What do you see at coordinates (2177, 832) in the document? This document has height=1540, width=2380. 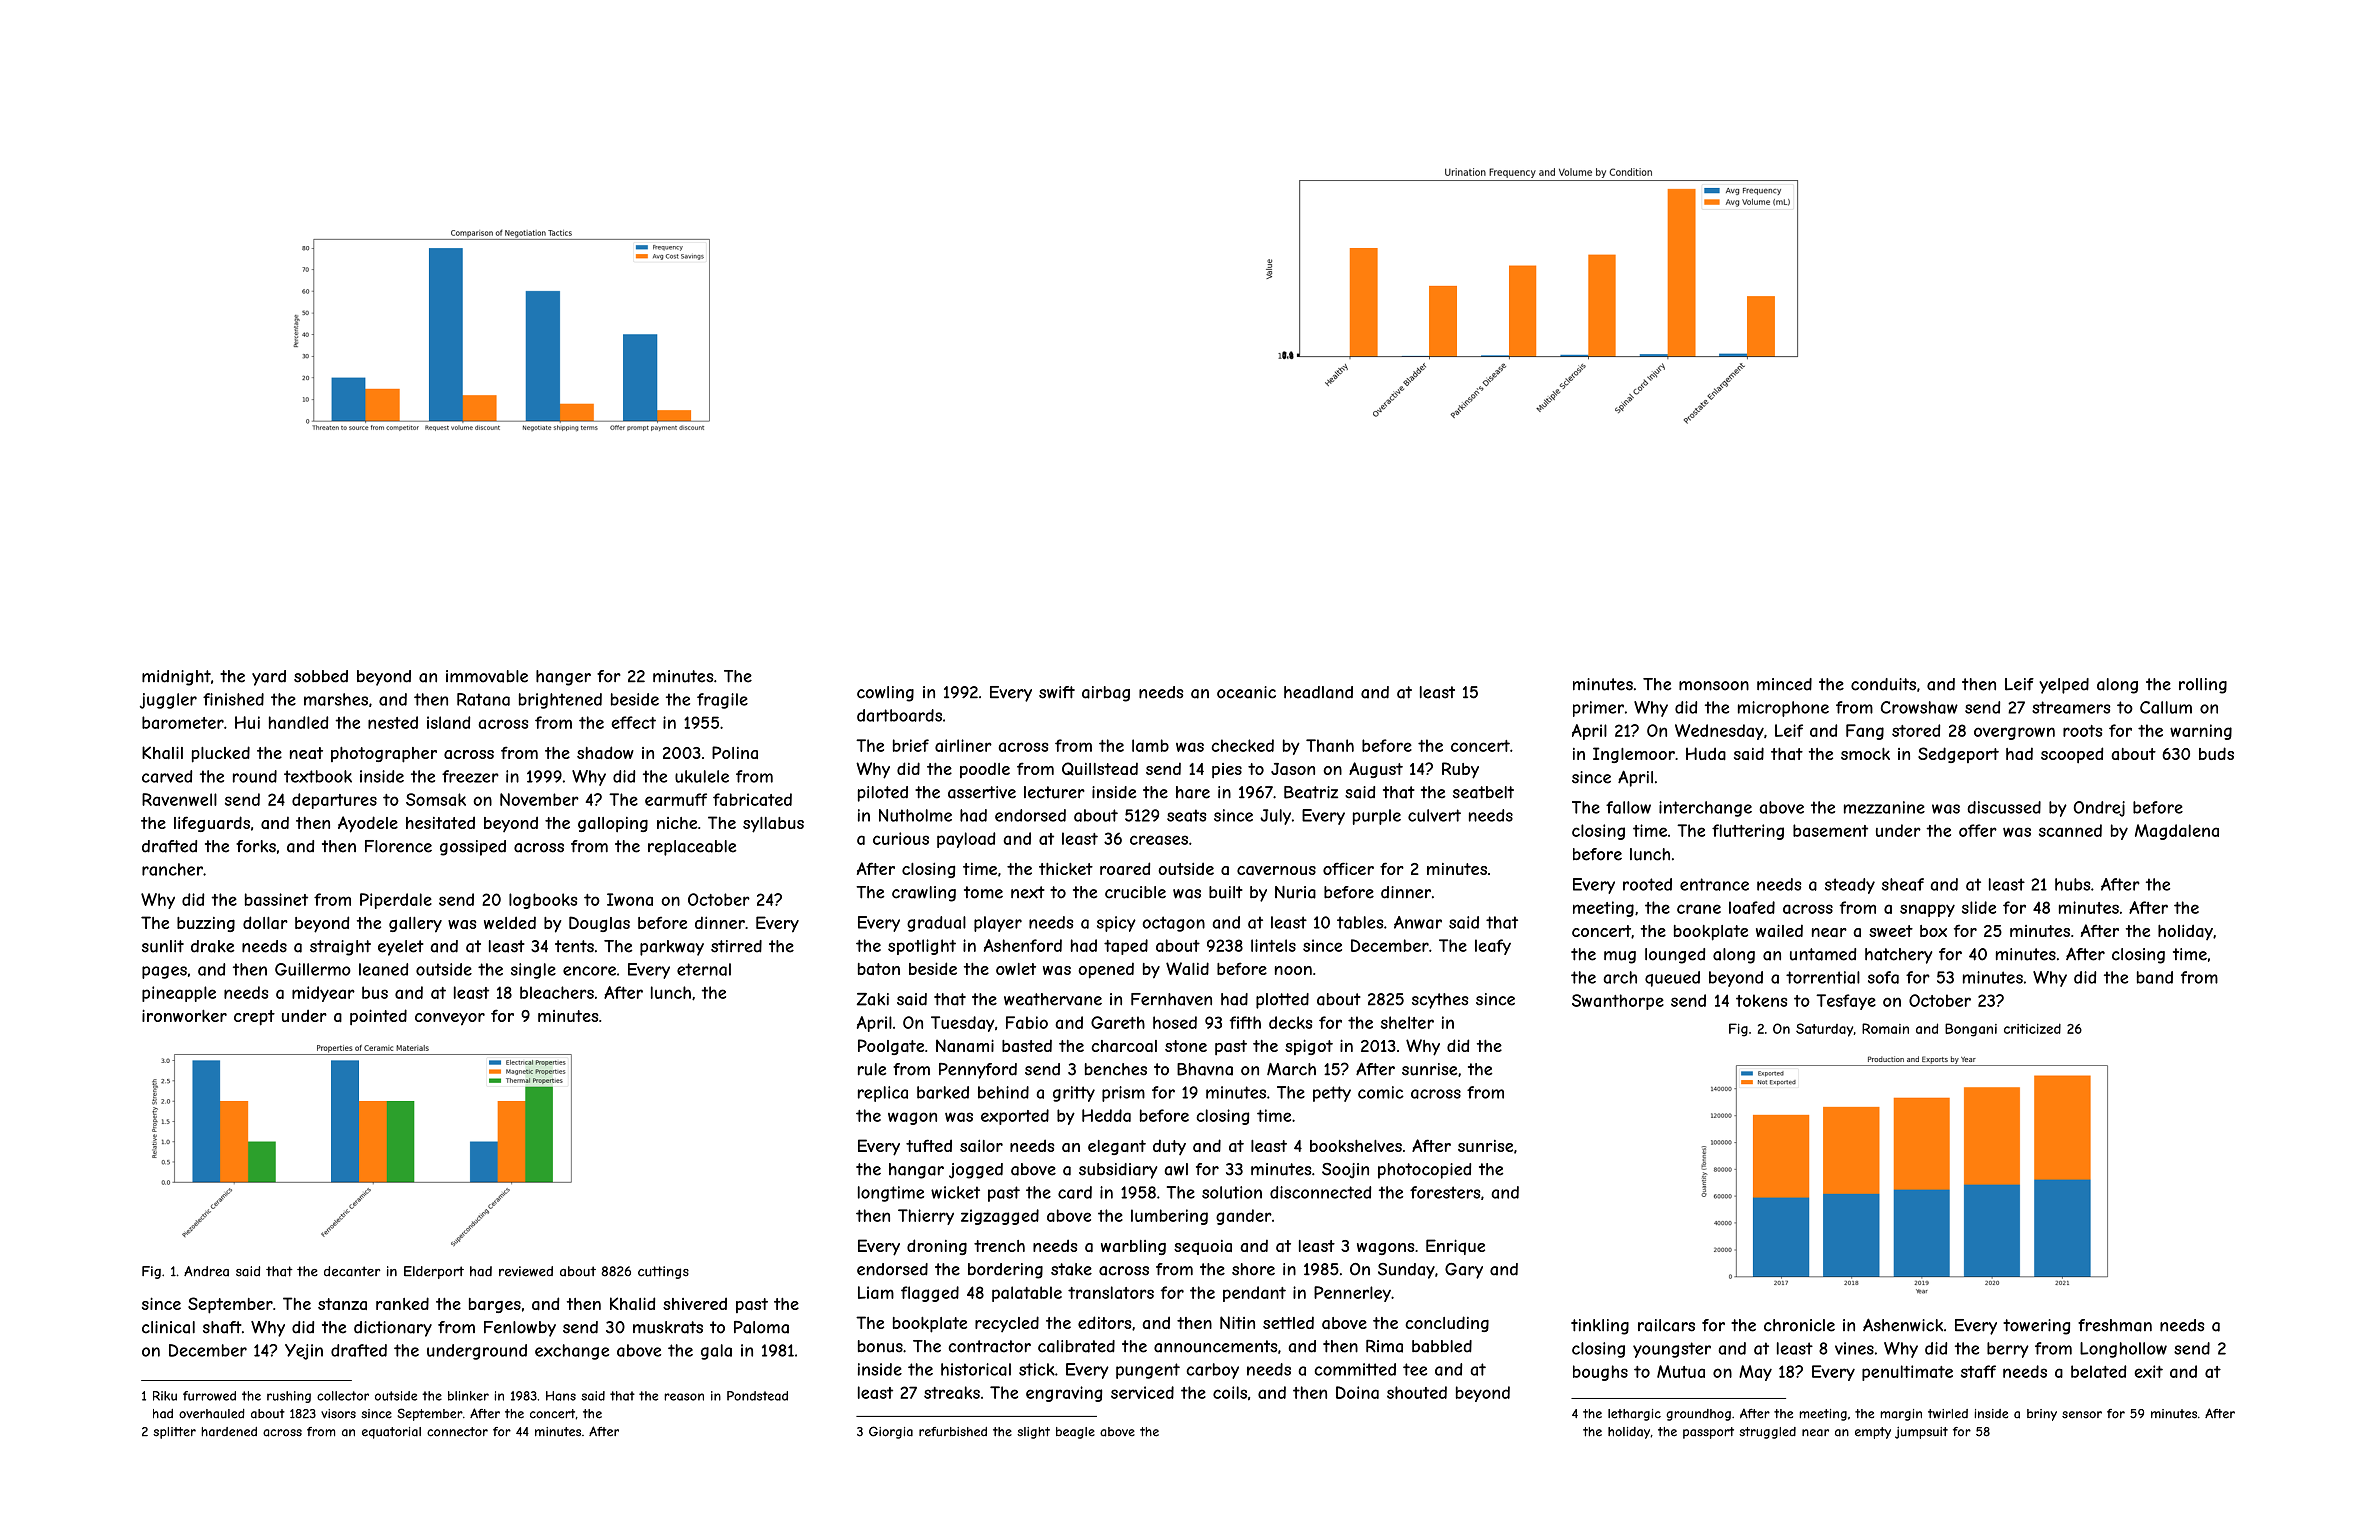 I see `Magdalena` at bounding box center [2177, 832].
